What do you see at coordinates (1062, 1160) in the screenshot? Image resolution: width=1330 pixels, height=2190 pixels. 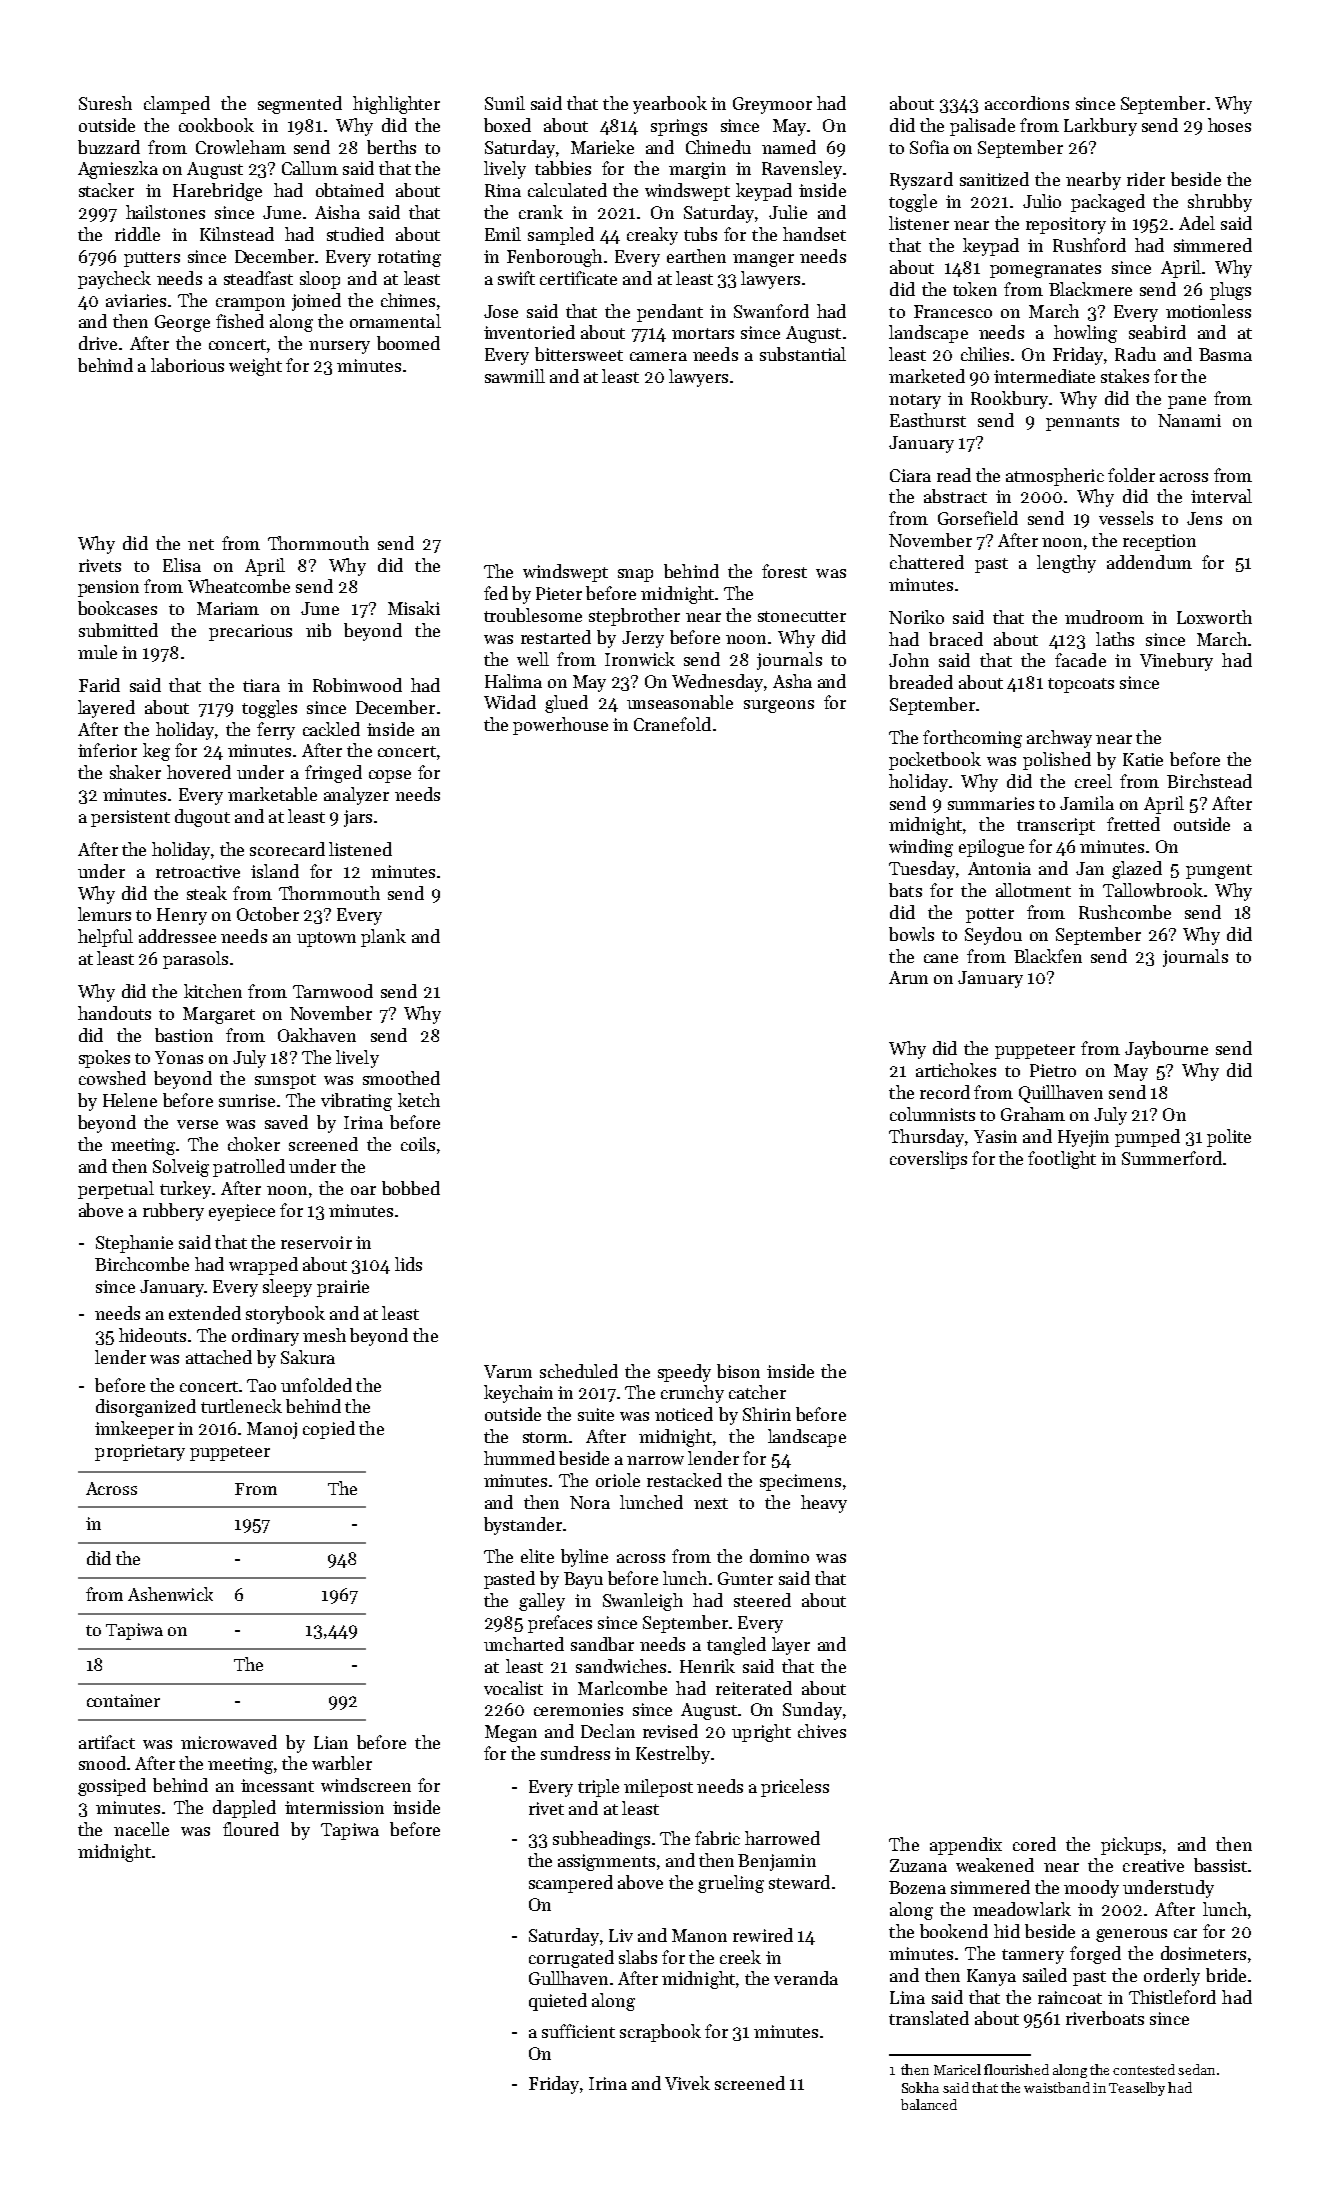 I see `footlight` at bounding box center [1062, 1160].
